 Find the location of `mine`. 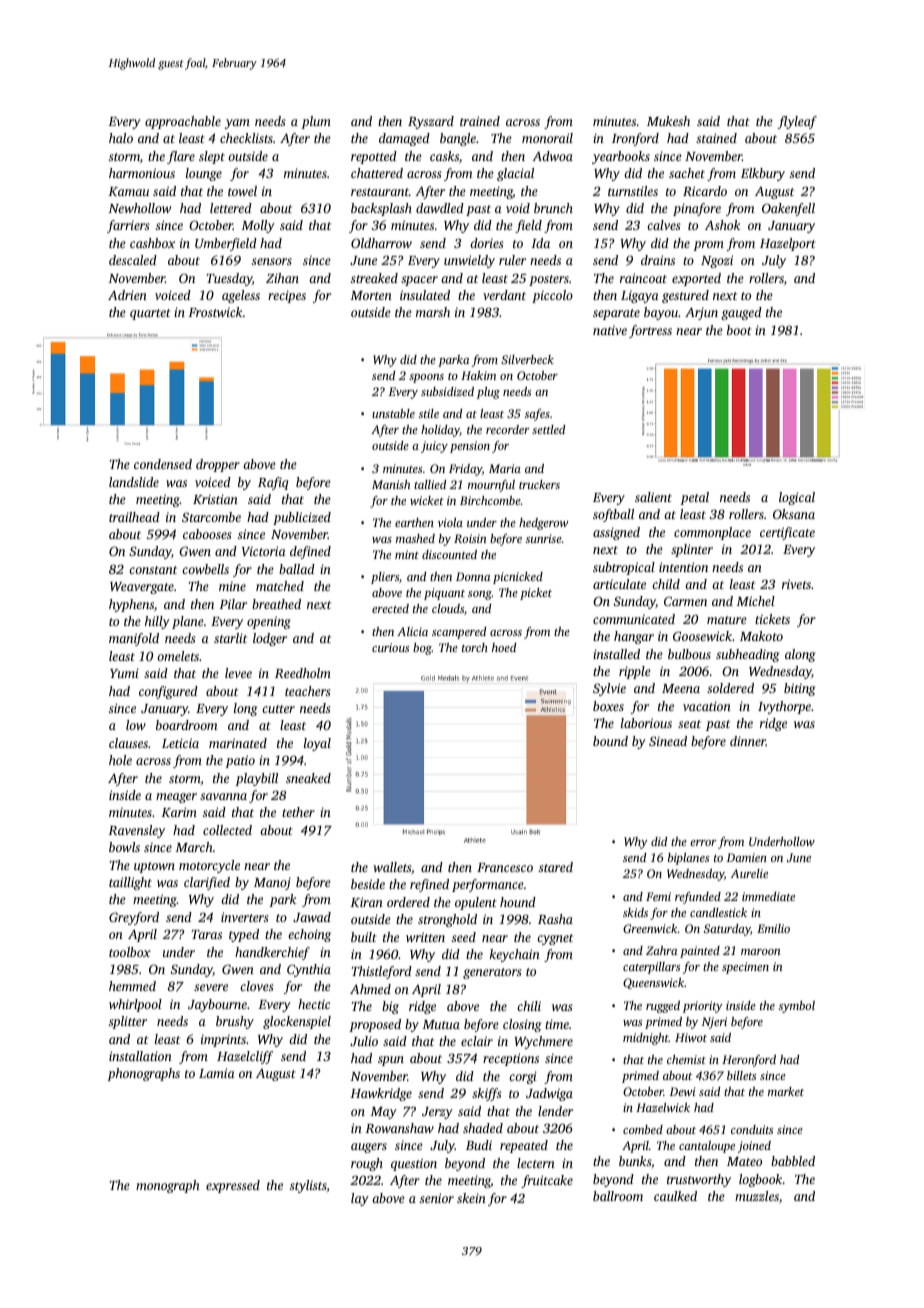

mine is located at coordinates (232, 586).
